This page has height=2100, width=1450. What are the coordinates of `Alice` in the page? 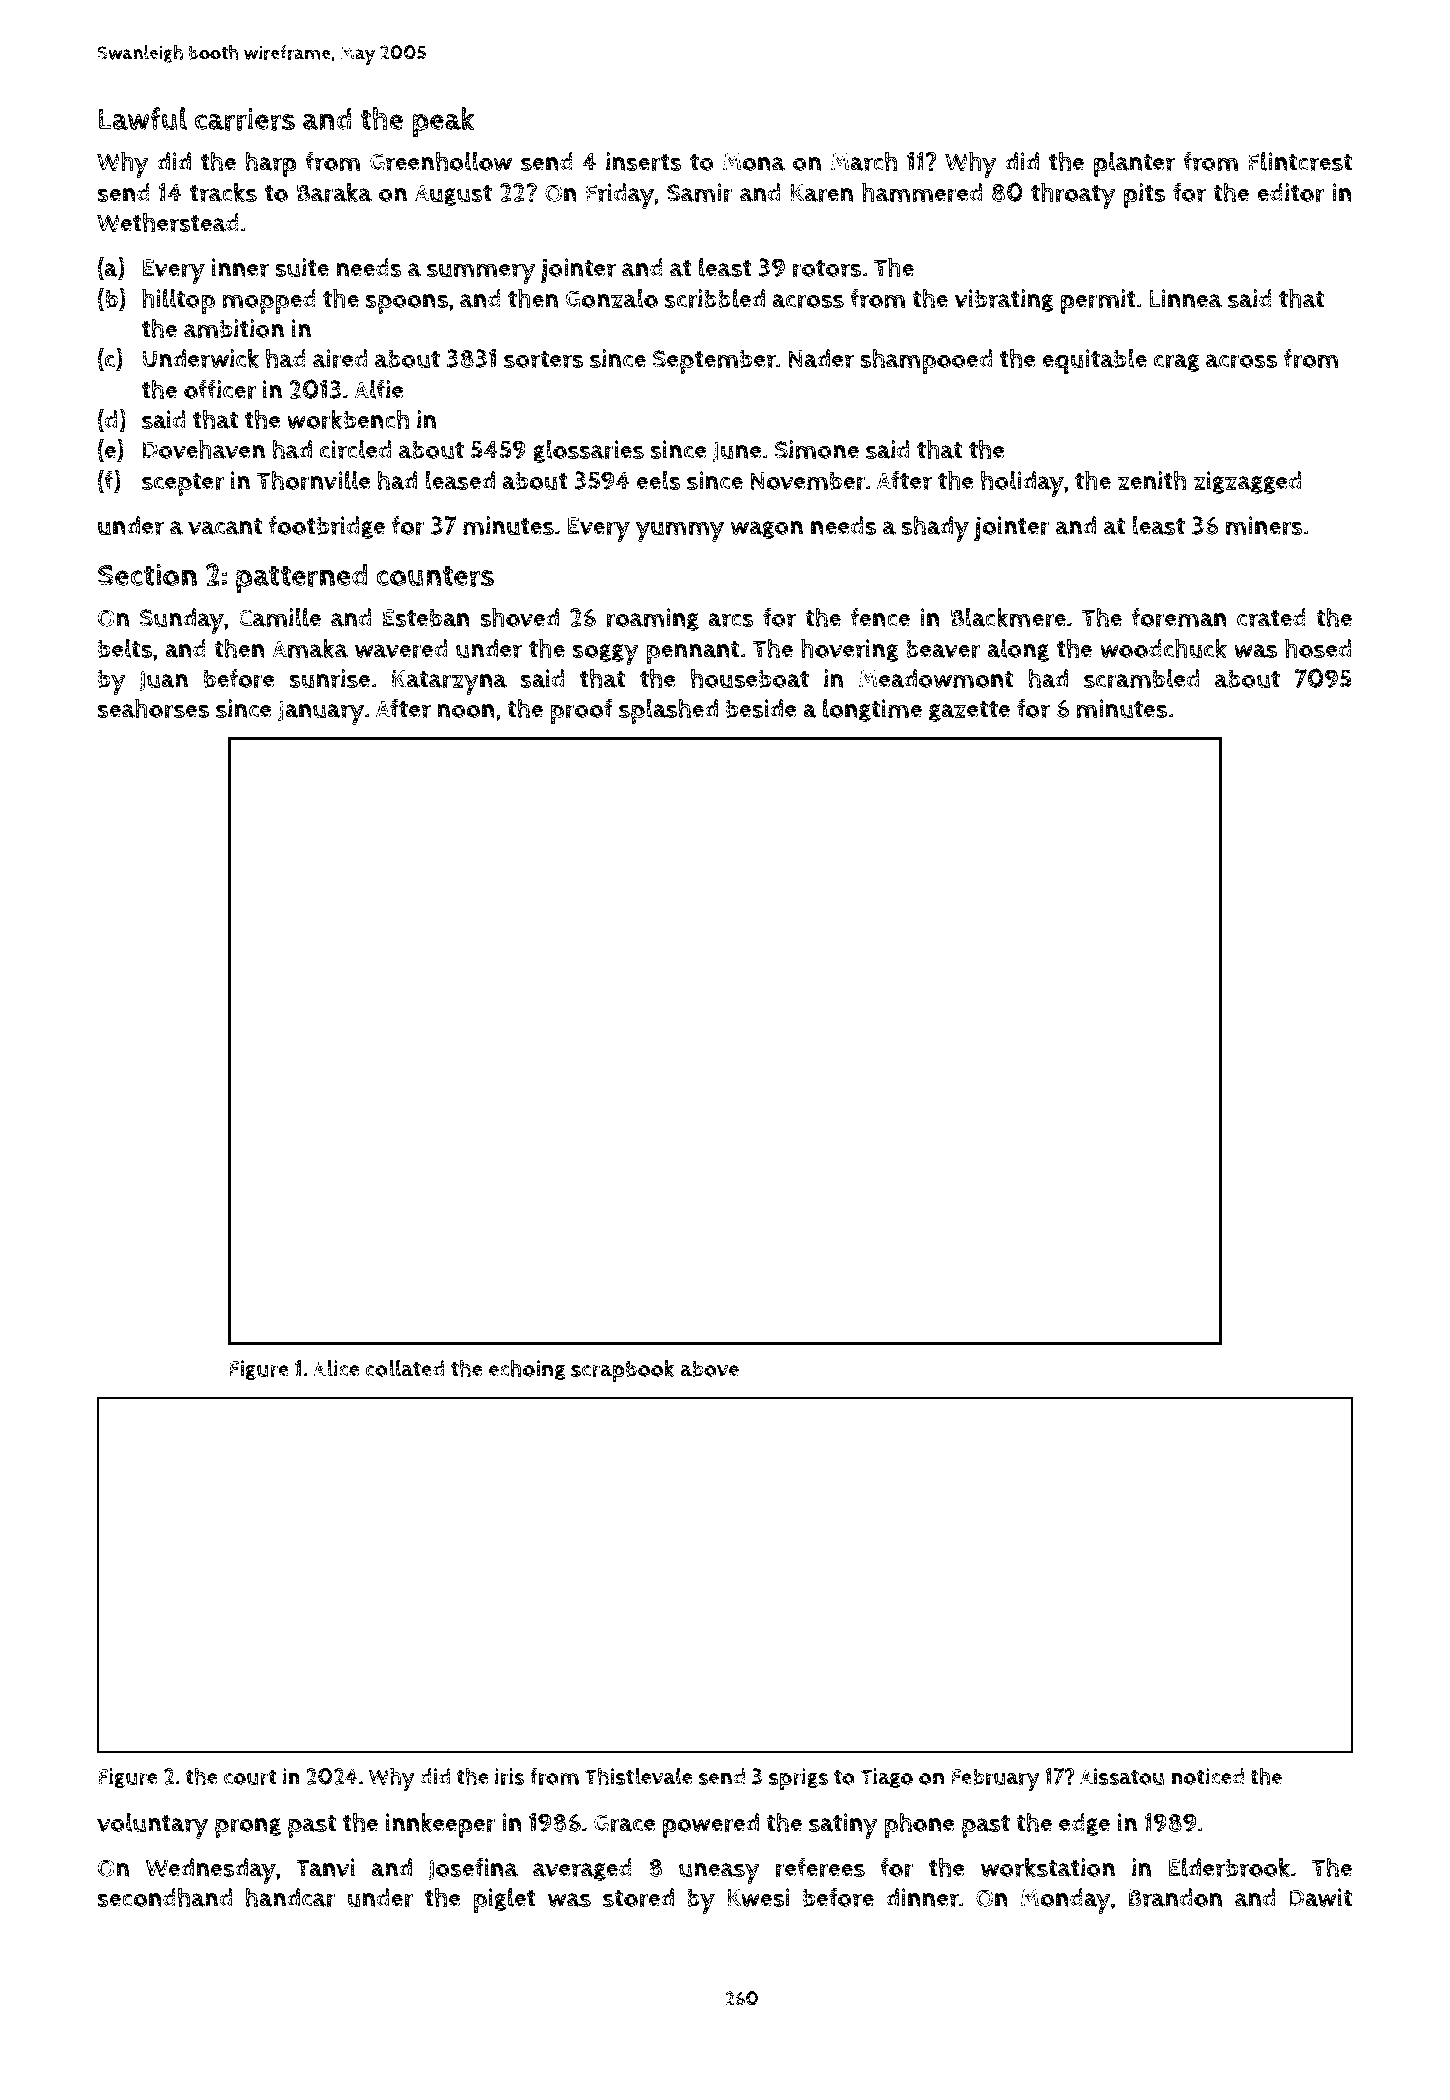 It's located at (336, 1368).
